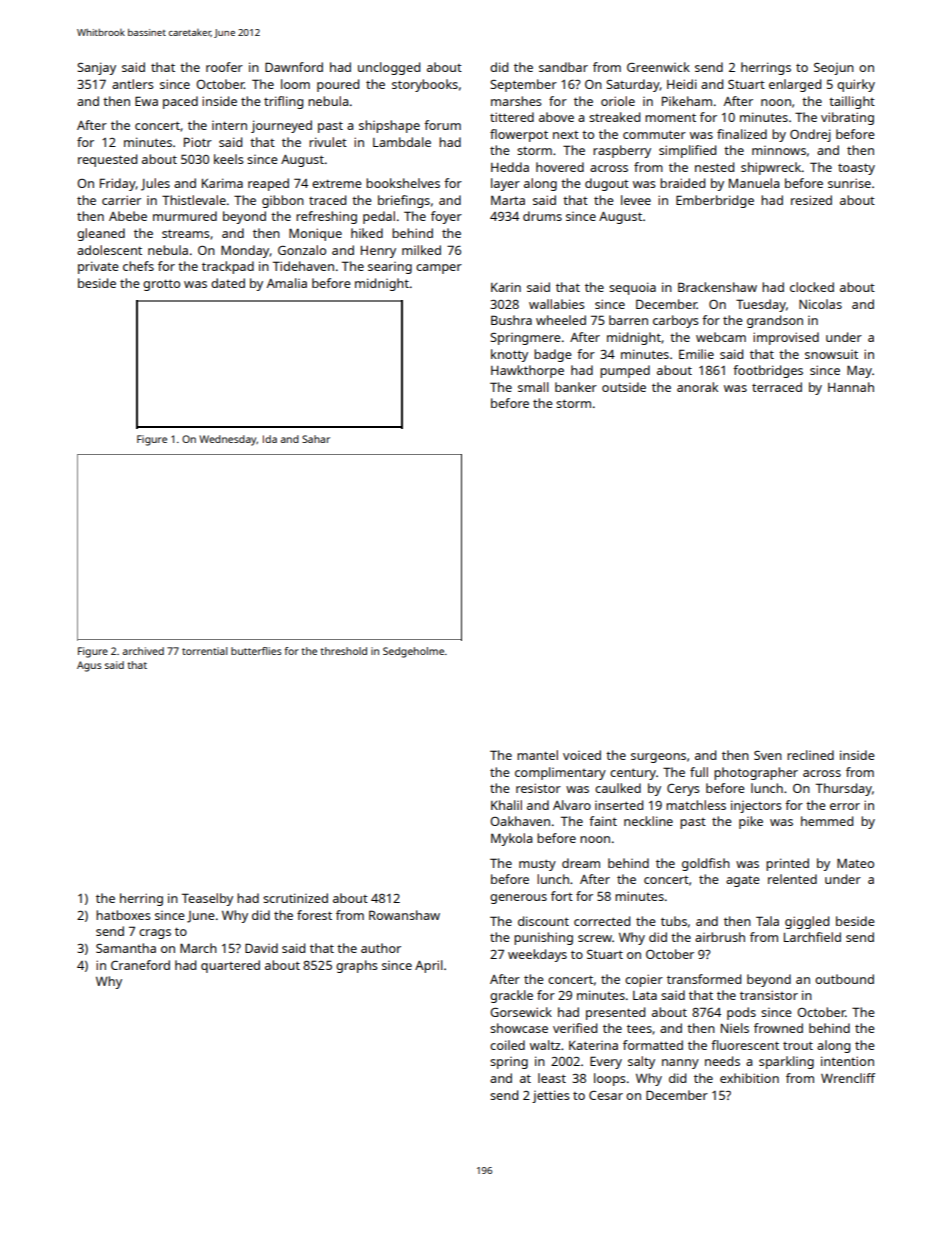 This screenshot has width=952, height=1233. What do you see at coordinates (533, 387) in the screenshot?
I see `small` at bounding box center [533, 387].
